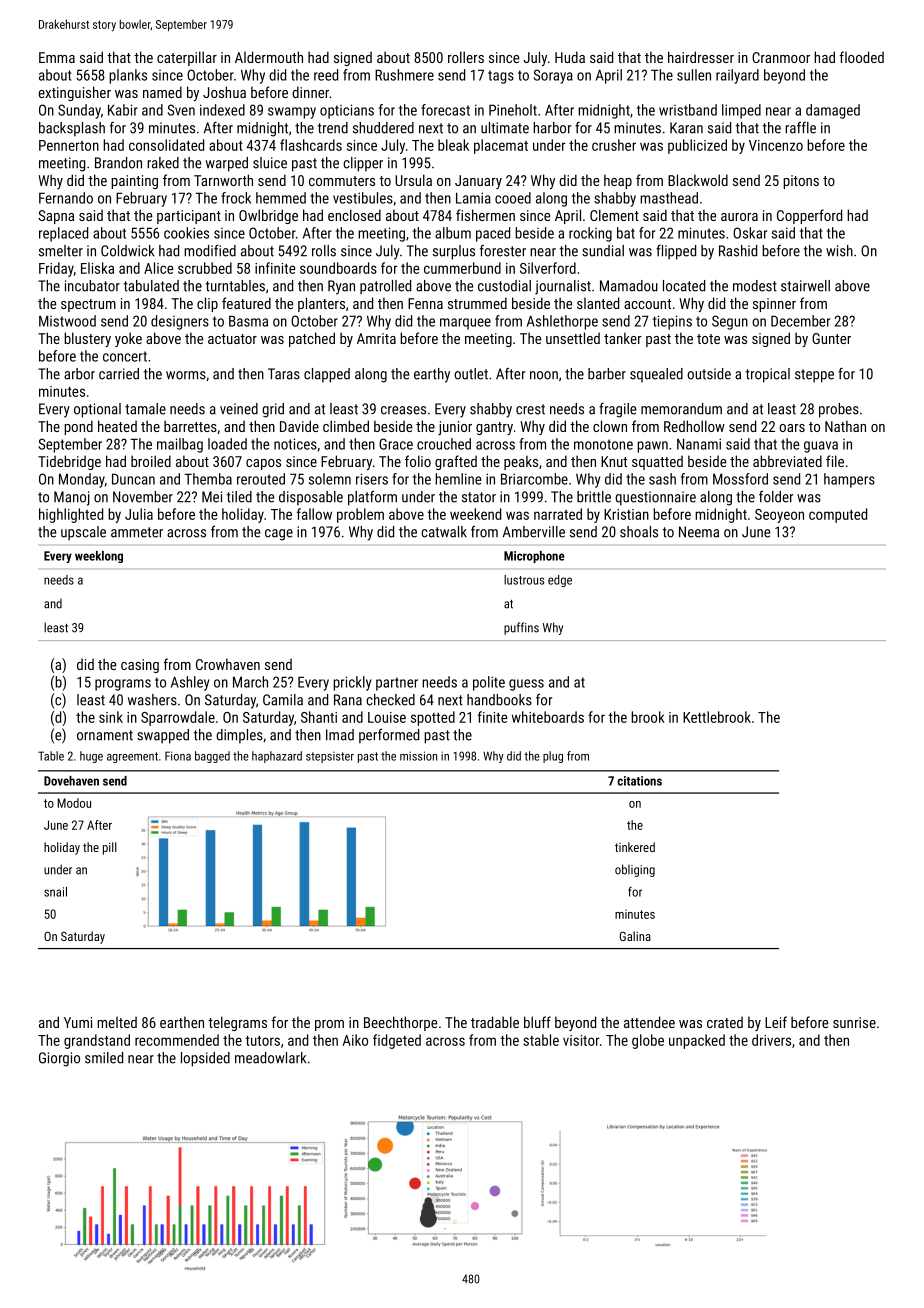 Image resolution: width=924 pixels, height=1308 pixels. What do you see at coordinates (270, 1058) in the screenshot?
I see `meadowlark` at bounding box center [270, 1058].
